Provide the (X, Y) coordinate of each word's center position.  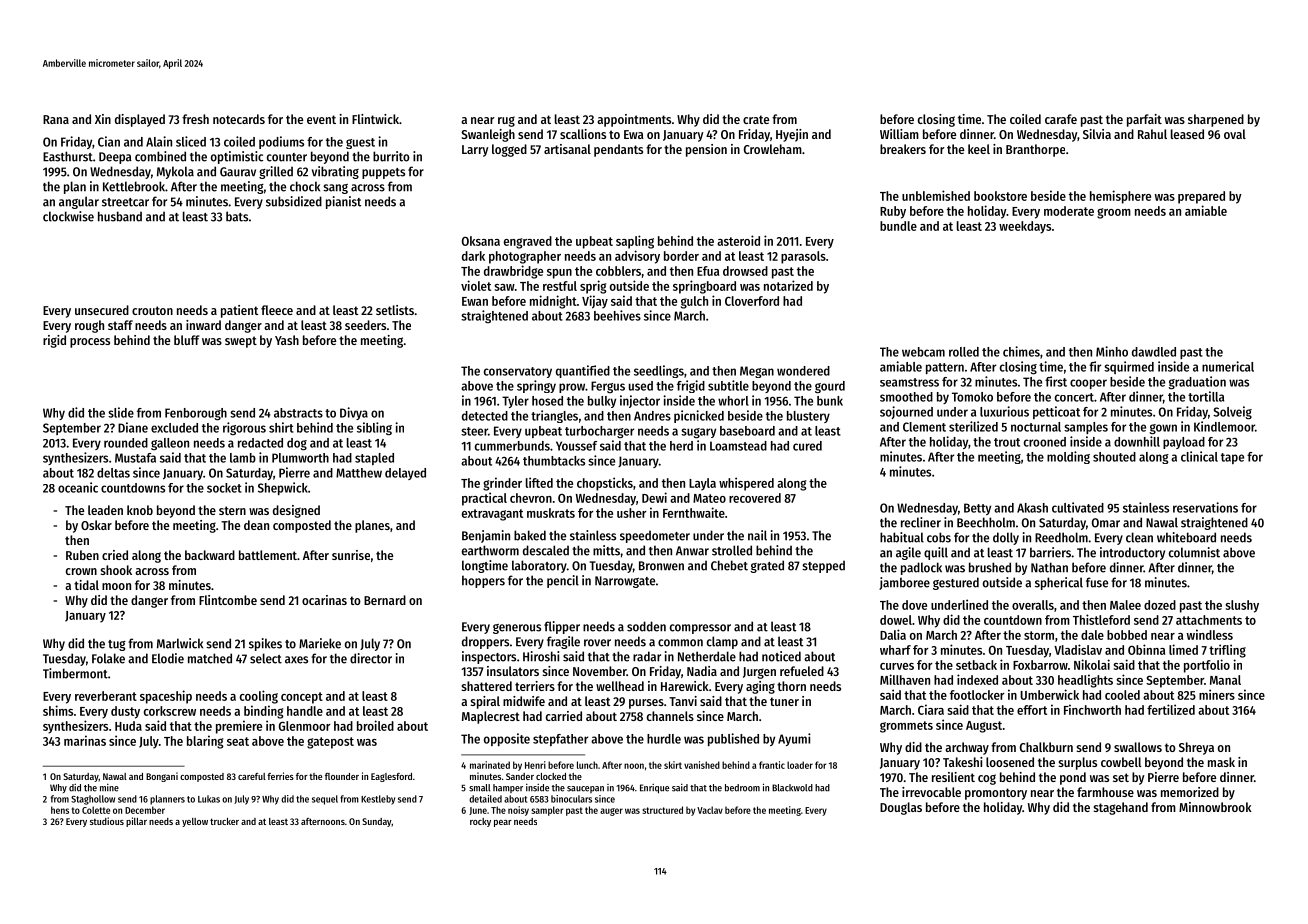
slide (121, 412)
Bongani (162, 777)
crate (756, 119)
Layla (702, 484)
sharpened (1216, 120)
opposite (507, 739)
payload (1184, 443)
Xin (103, 119)
